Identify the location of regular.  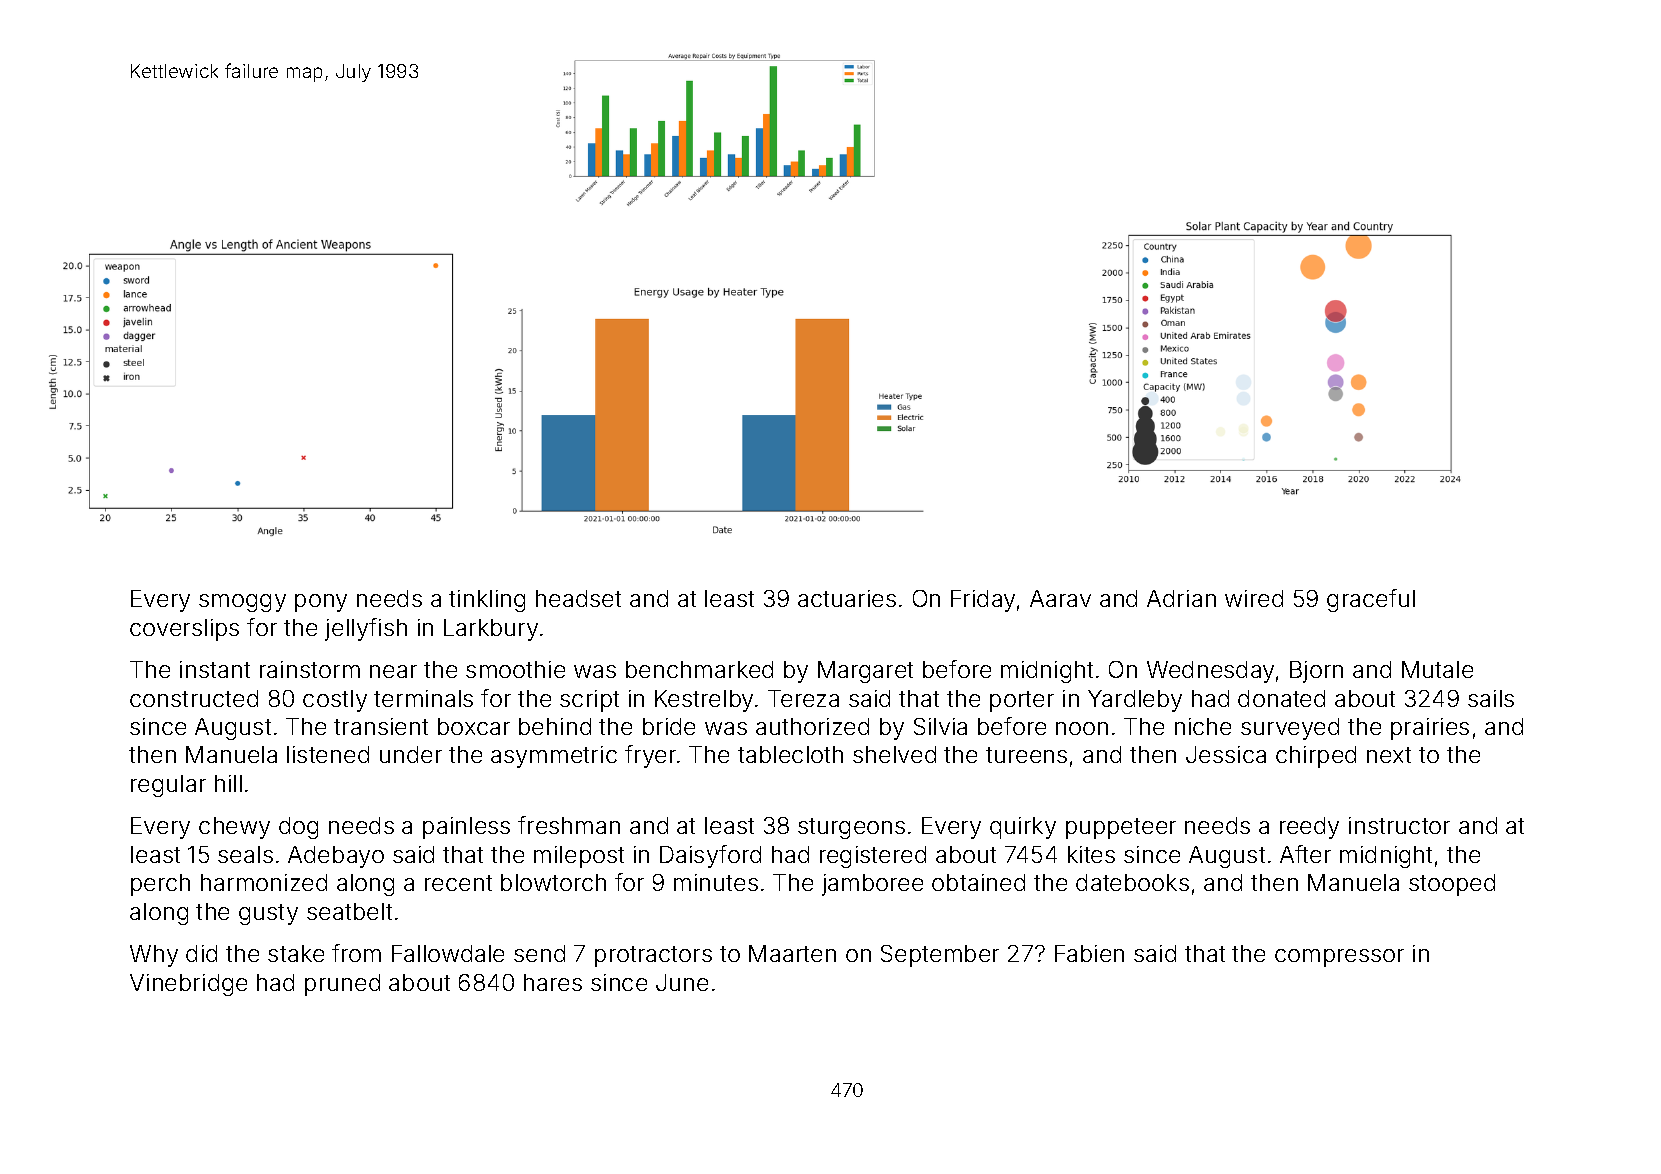
(168, 786).
